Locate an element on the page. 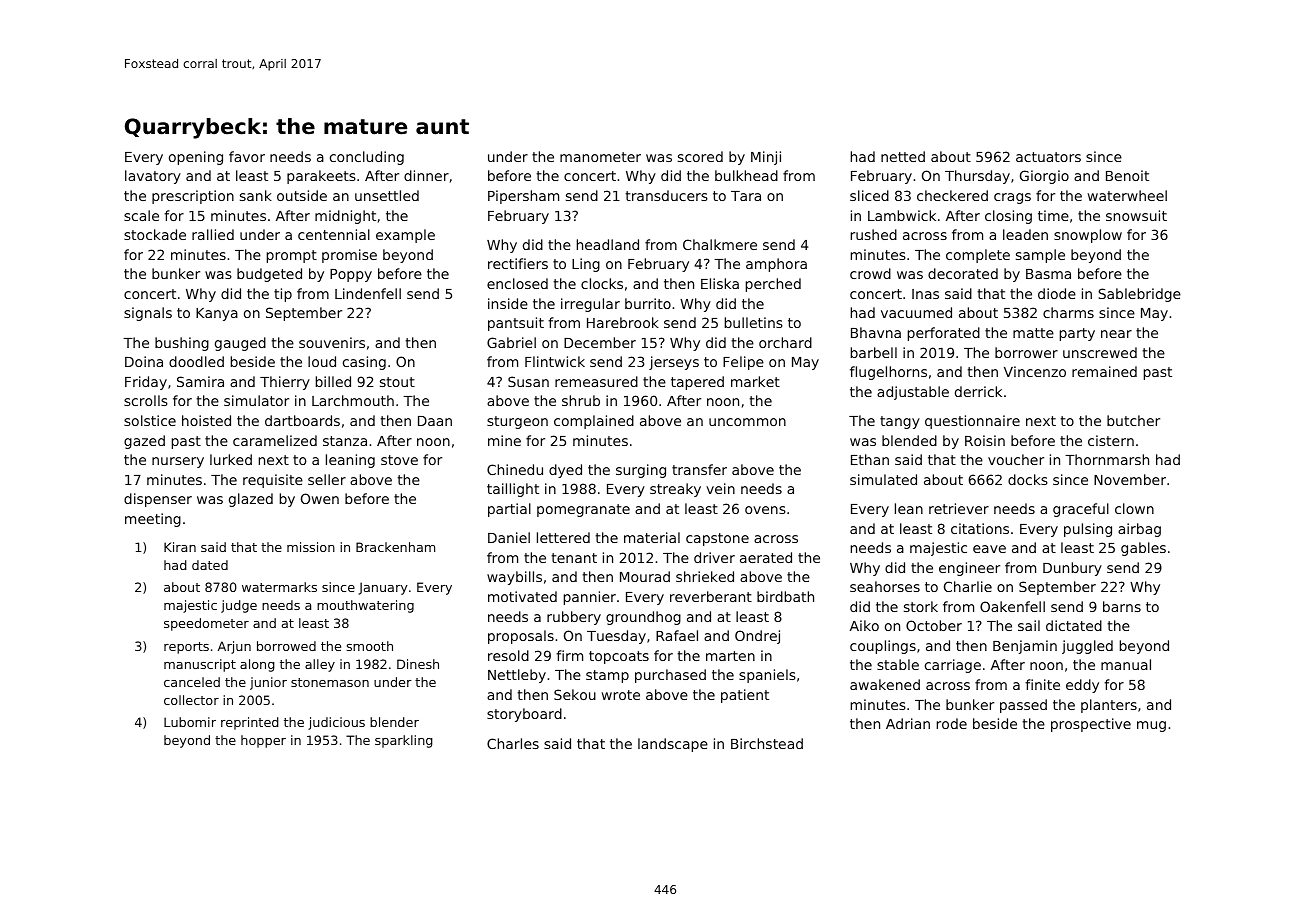  Birchstead is located at coordinates (767, 743).
